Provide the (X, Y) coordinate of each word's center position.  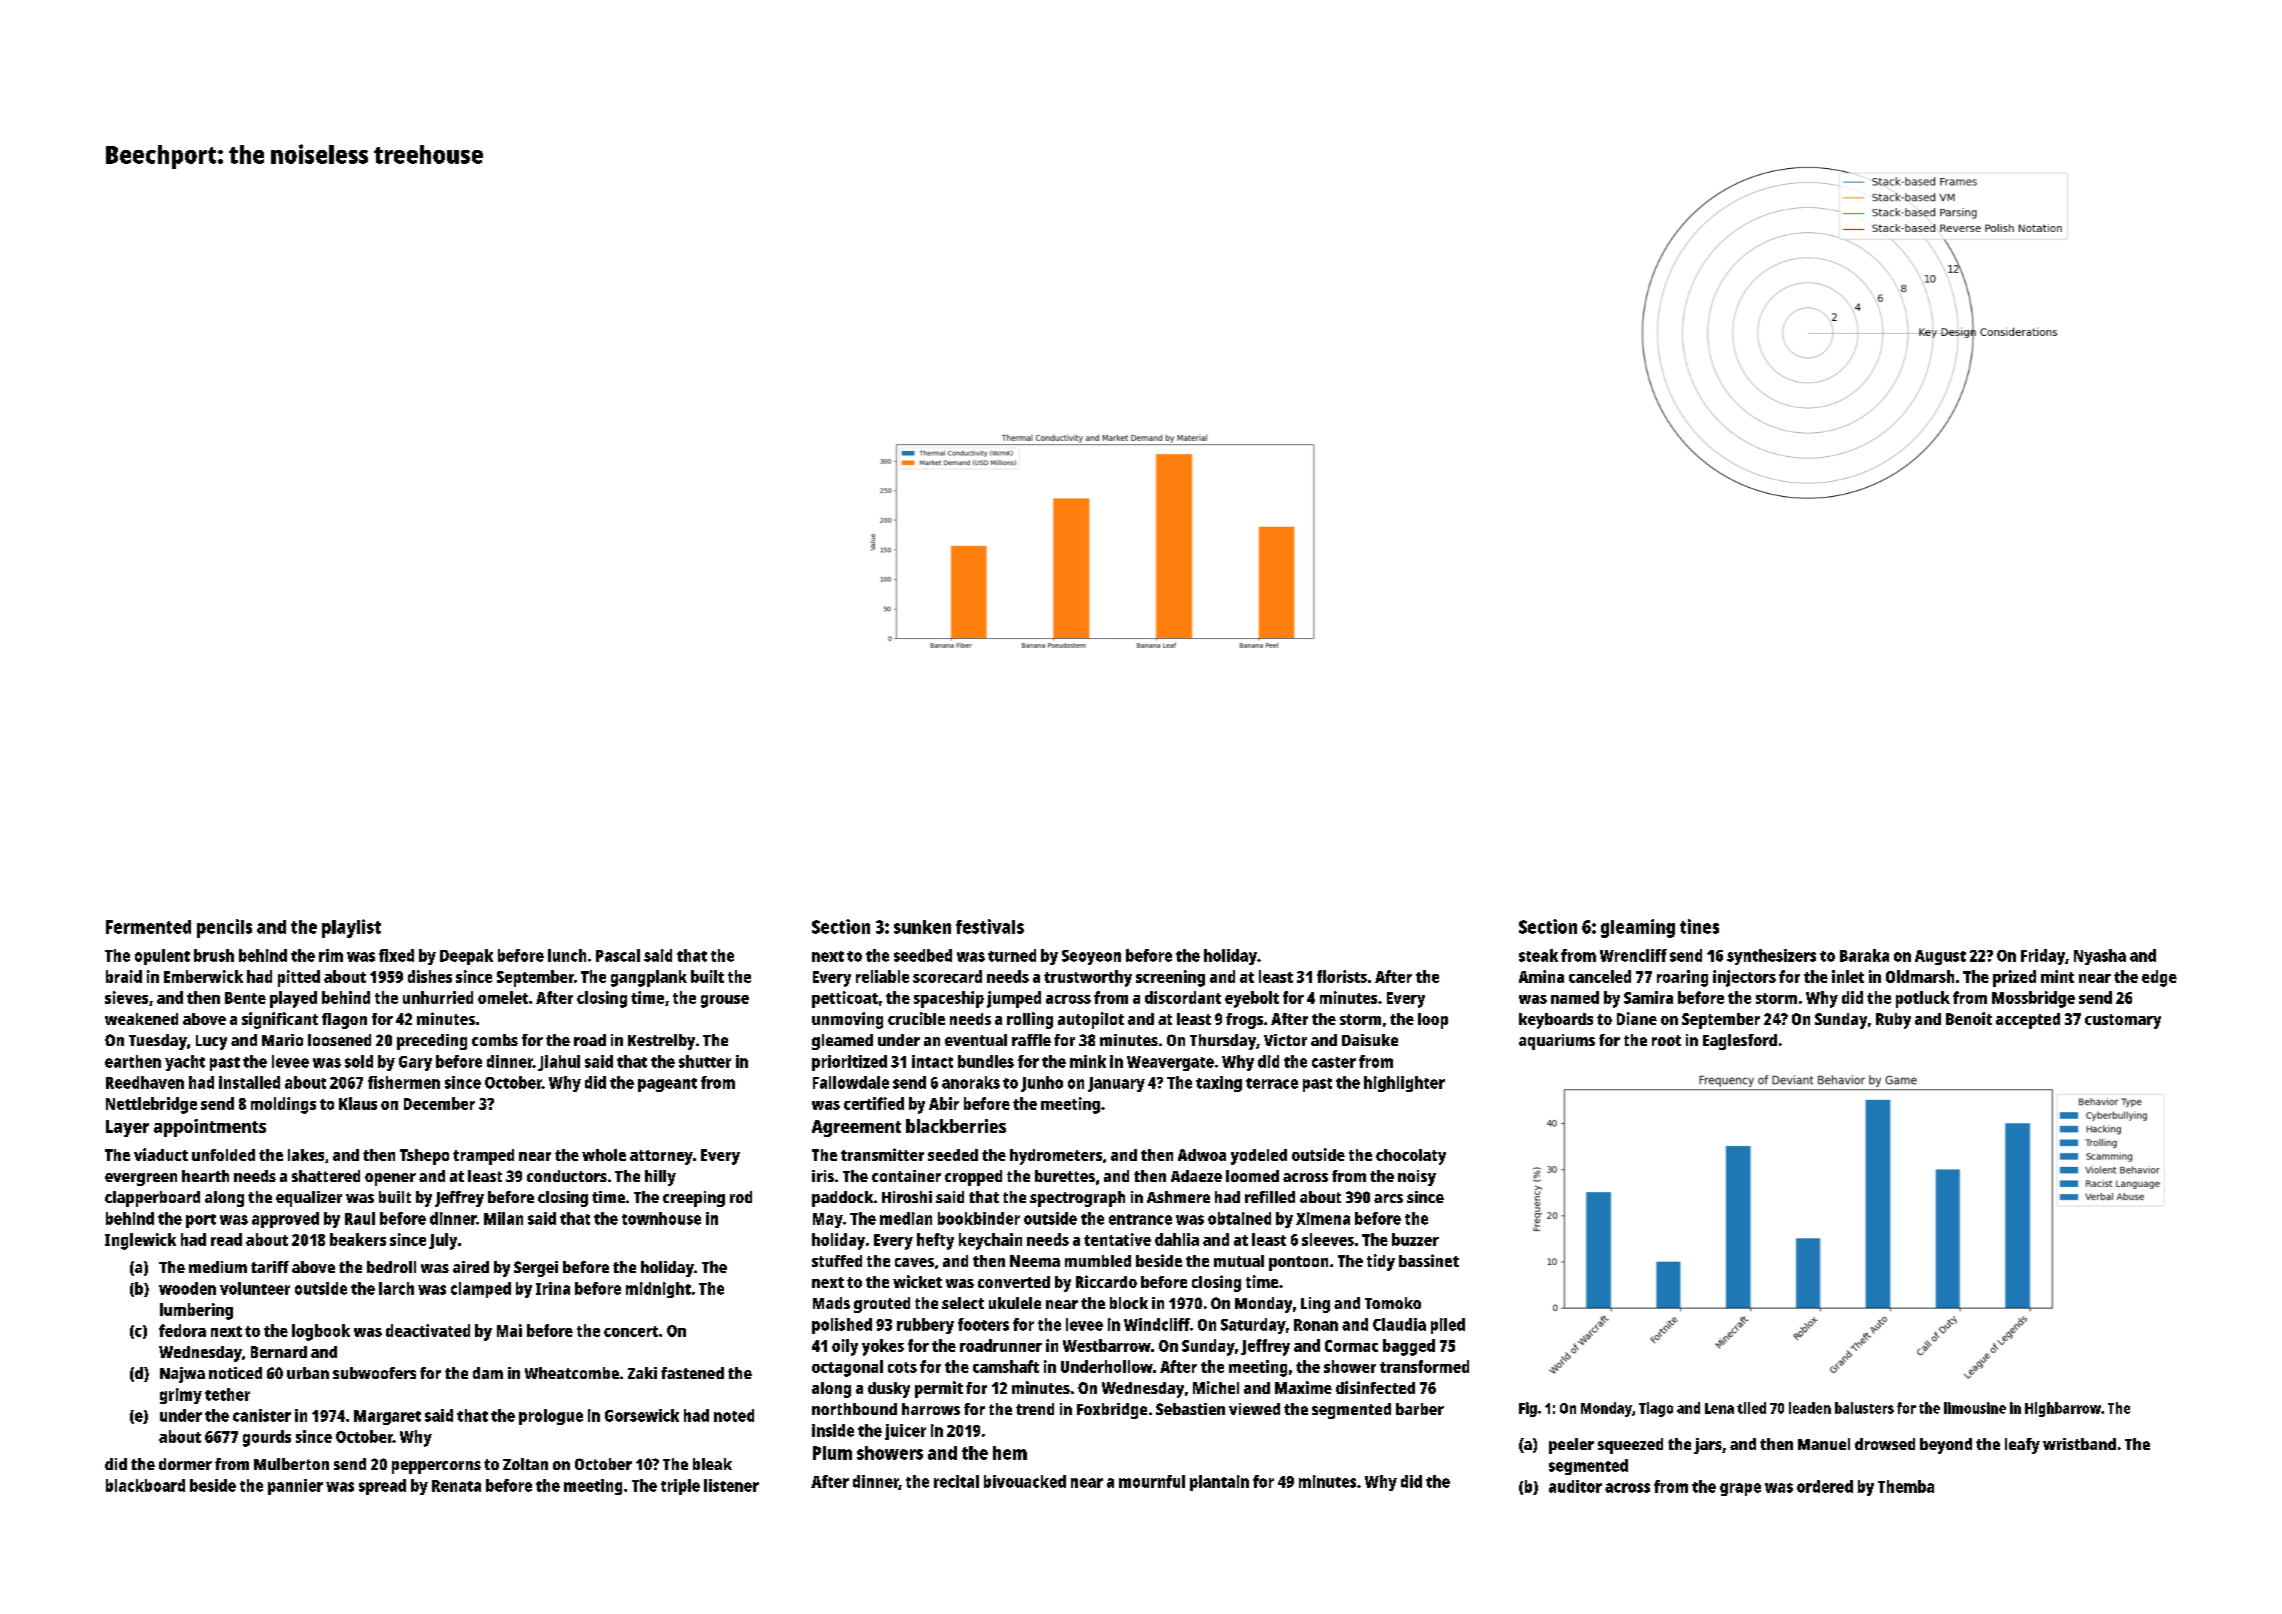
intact (932, 1061)
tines (1699, 926)
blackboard (145, 1485)
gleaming (1638, 928)
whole (604, 1155)
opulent (162, 957)
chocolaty (1411, 1157)
